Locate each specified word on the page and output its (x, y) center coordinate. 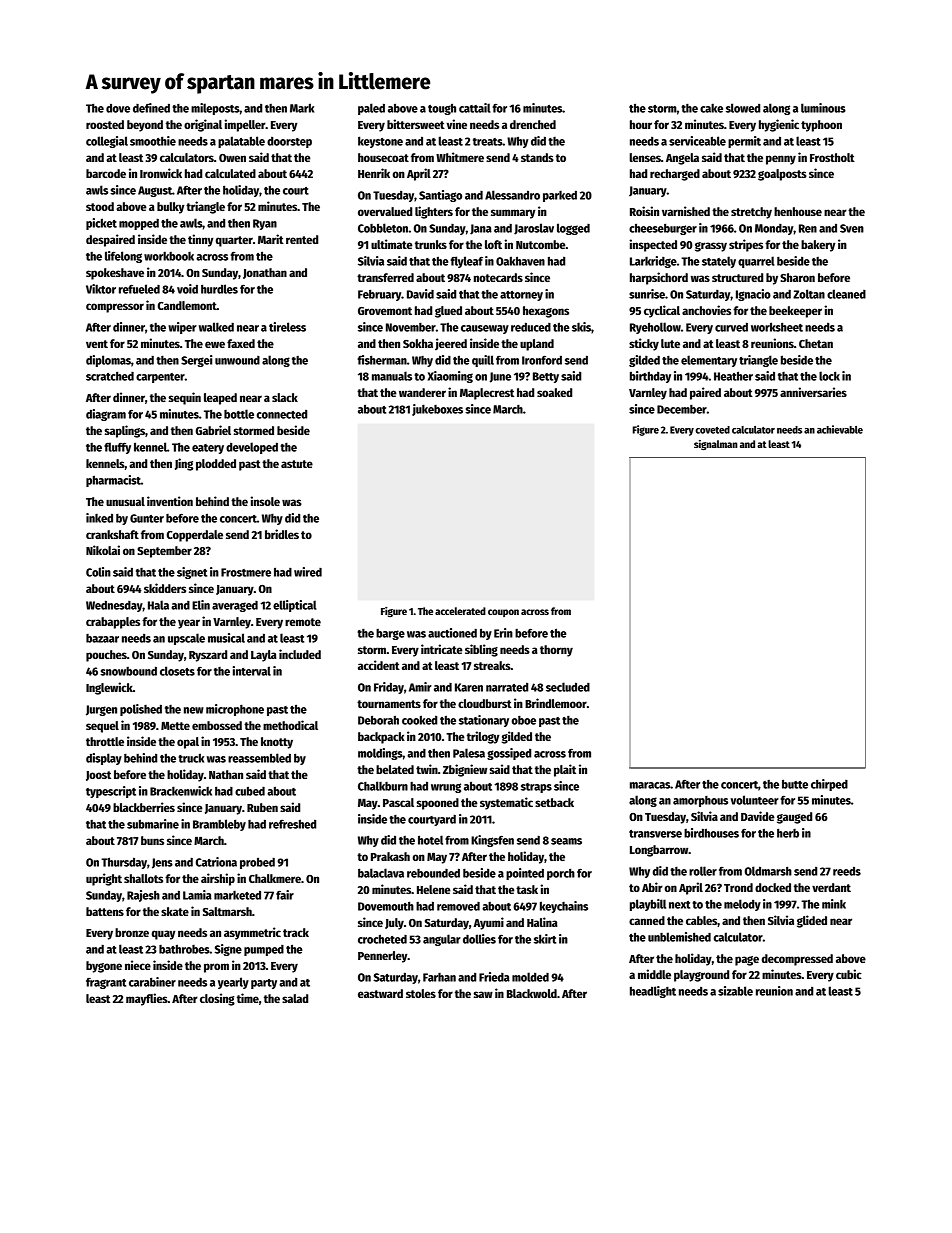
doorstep (289, 142)
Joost (98, 776)
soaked (554, 392)
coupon (503, 613)
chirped (829, 785)
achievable (840, 429)
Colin (98, 572)
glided (812, 921)
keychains (564, 907)
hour (641, 124)
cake (711, 108)
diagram (106, 415)
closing (217, 999)
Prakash (390, 856)
